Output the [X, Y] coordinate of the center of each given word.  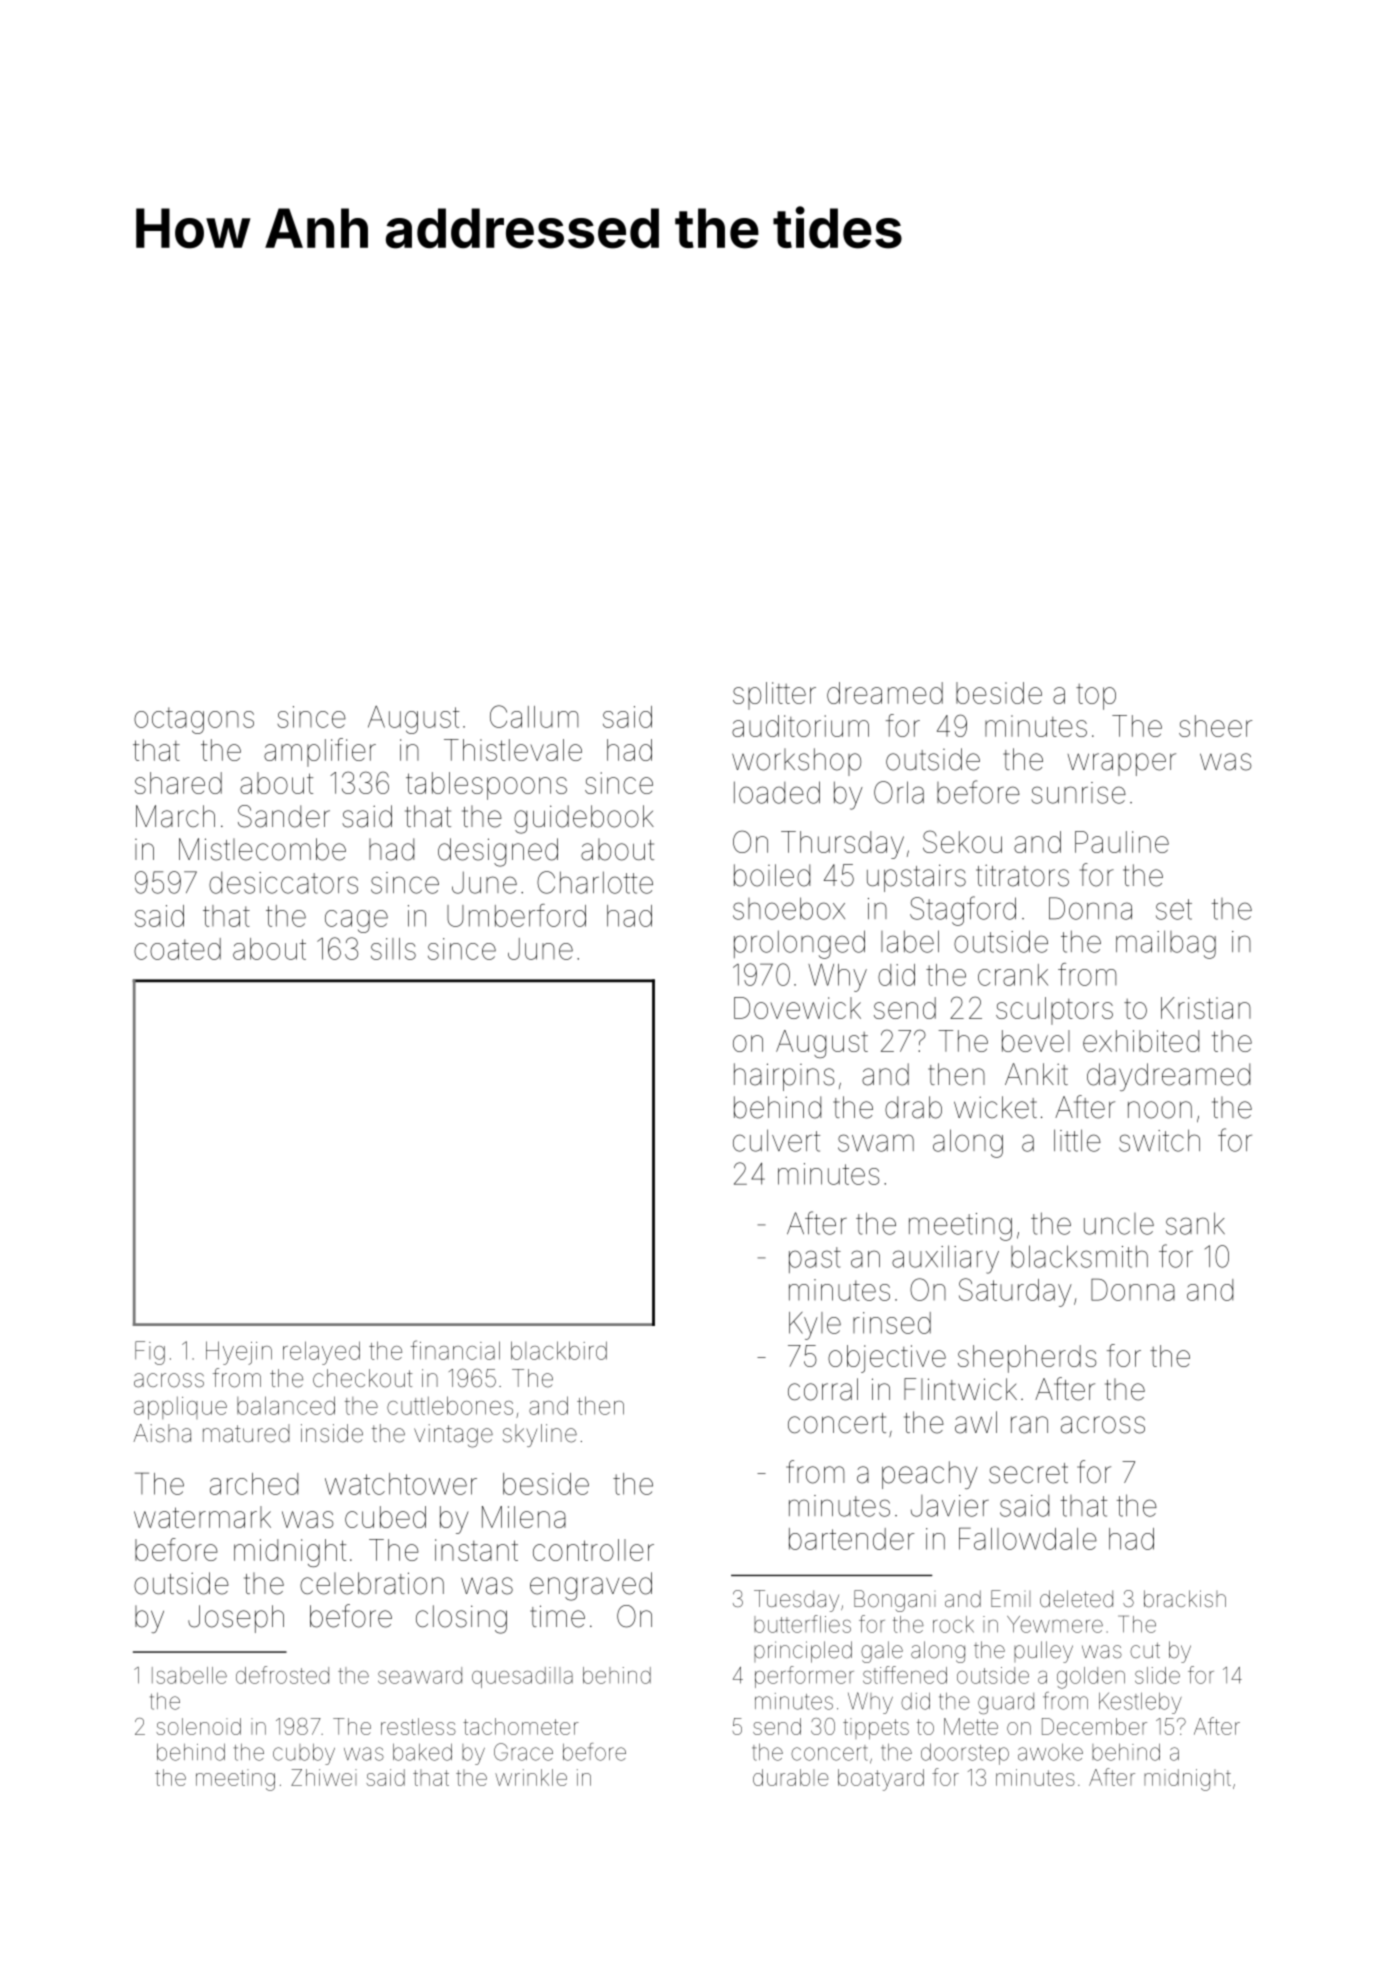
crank [1013, 975]
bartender [851, 1539]
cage [356, 921]
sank [1195, 1223]
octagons [194, 720]
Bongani [894, 1601]
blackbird [559, 1350]
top [1096, 697]
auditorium [800, 726]
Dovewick [797, 1008]
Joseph [236, 1619]
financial [455, 1350]
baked [422, 1752]
